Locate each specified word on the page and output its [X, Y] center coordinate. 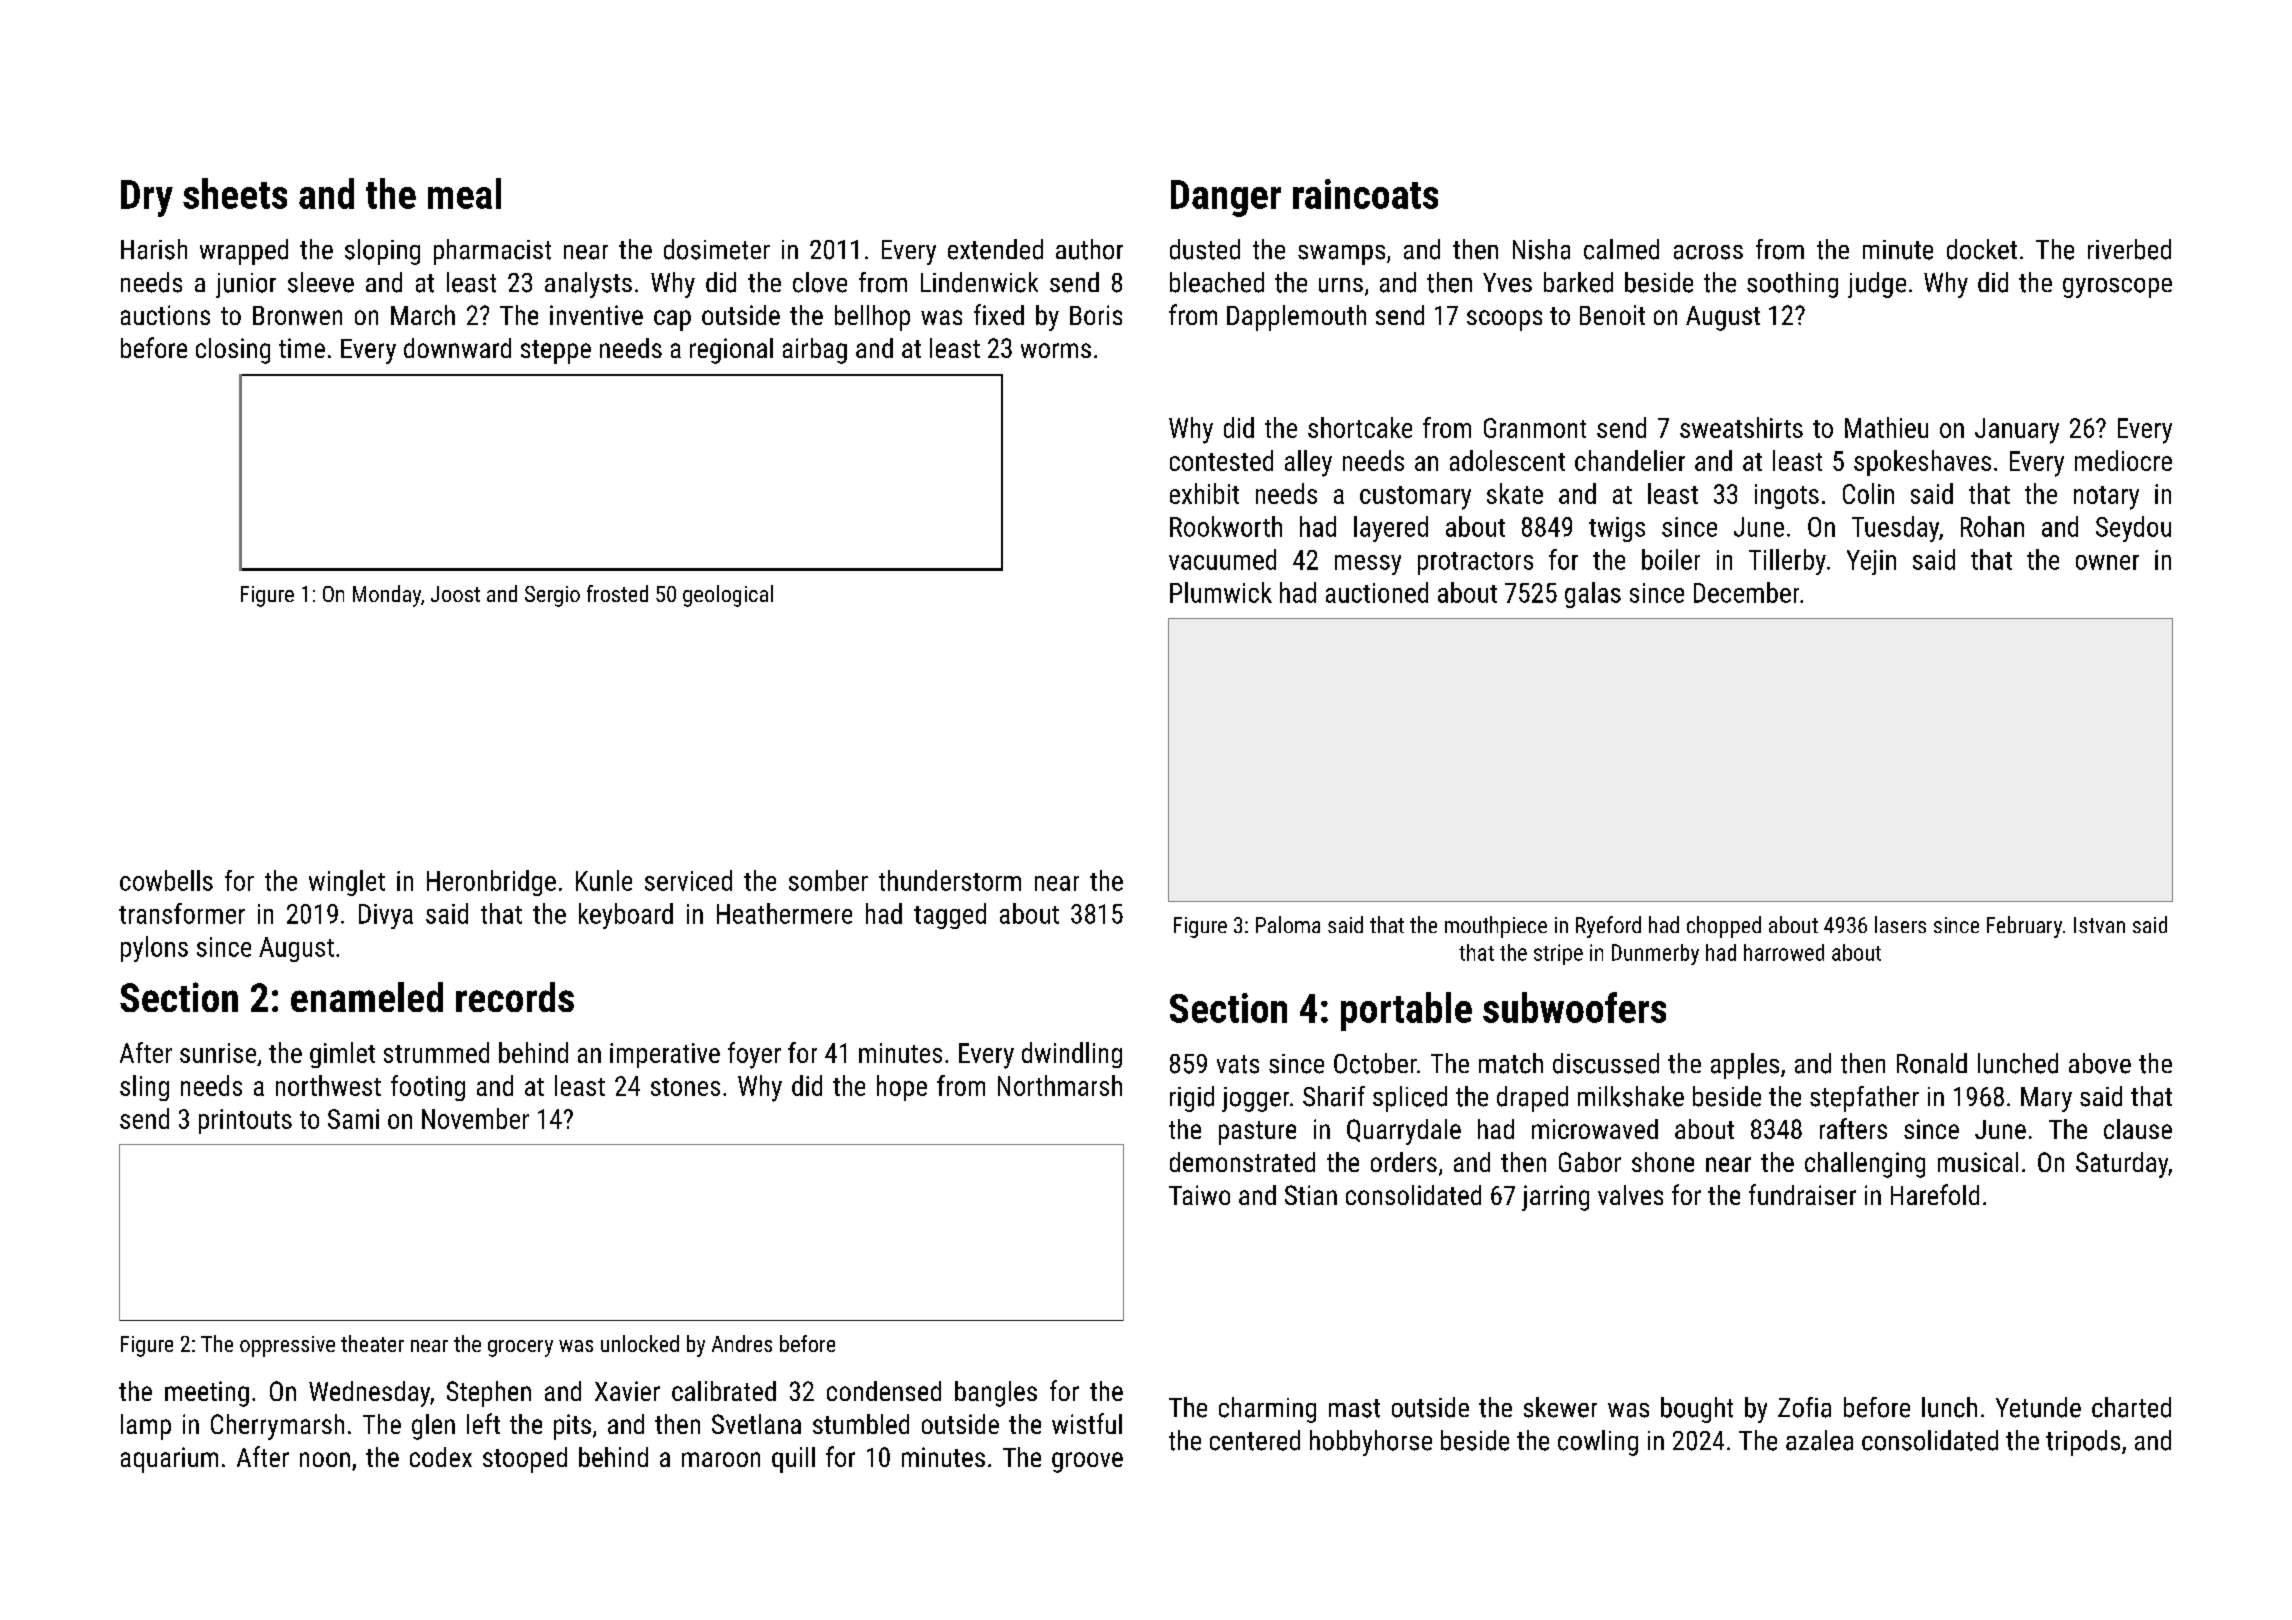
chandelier [1630, 460]
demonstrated [1242, 1162]
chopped [1724, 927]
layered [1391, 529]
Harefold [1935, 1194]
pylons [154, 949]
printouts [245, 1121]
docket [1982, 249]
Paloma [1288, 924]
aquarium [169, 1460]
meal [464, 193]
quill [793, 1460]
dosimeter [717, 249]
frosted [617, 593]
